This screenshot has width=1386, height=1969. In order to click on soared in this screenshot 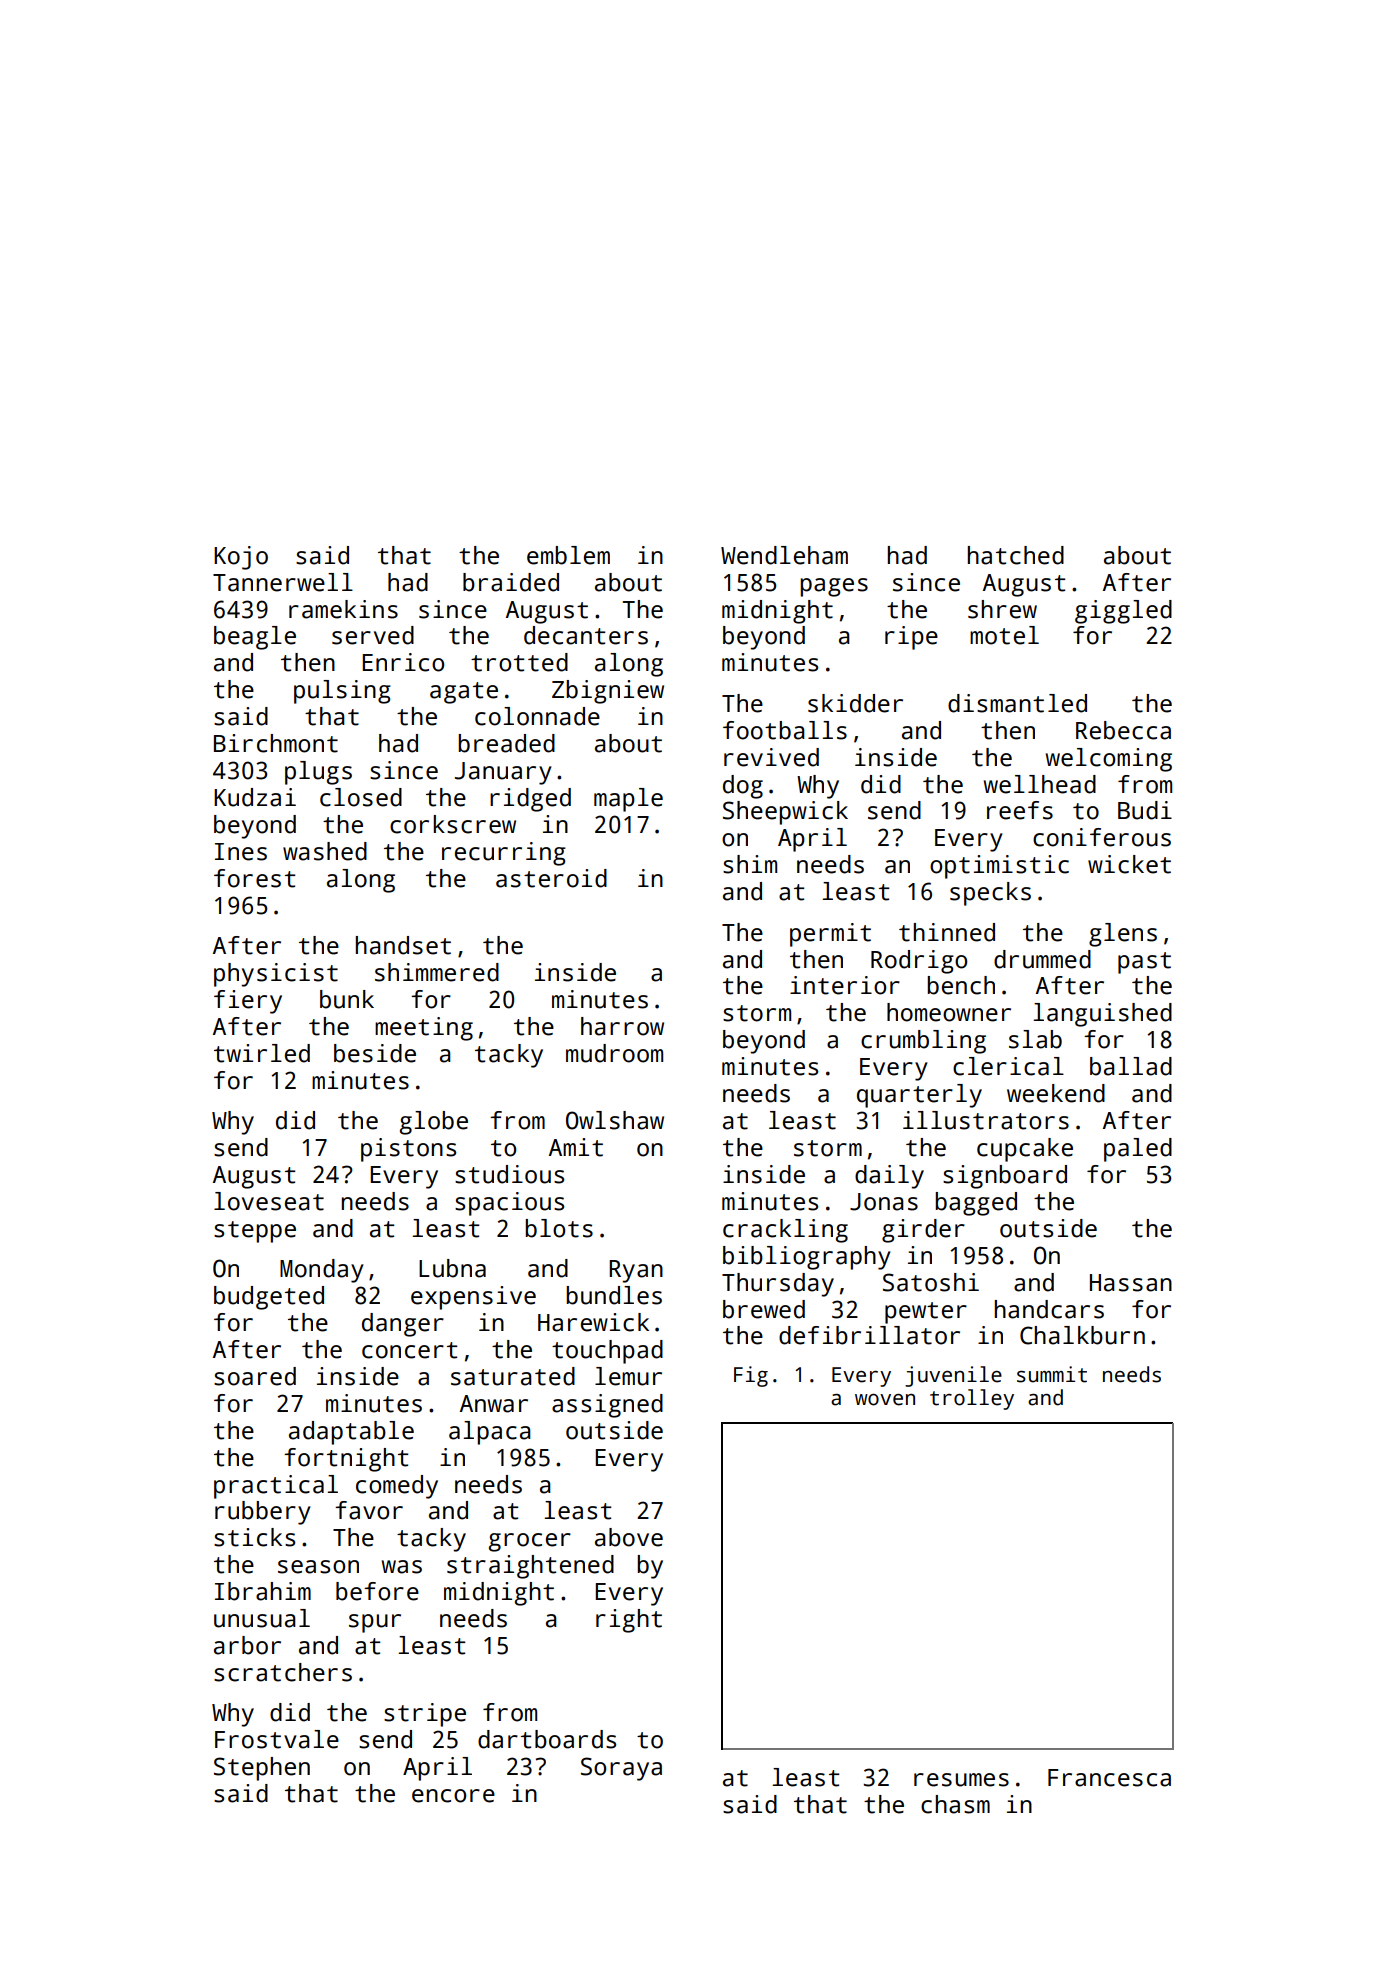, I will do `click(255, 1376)`.
